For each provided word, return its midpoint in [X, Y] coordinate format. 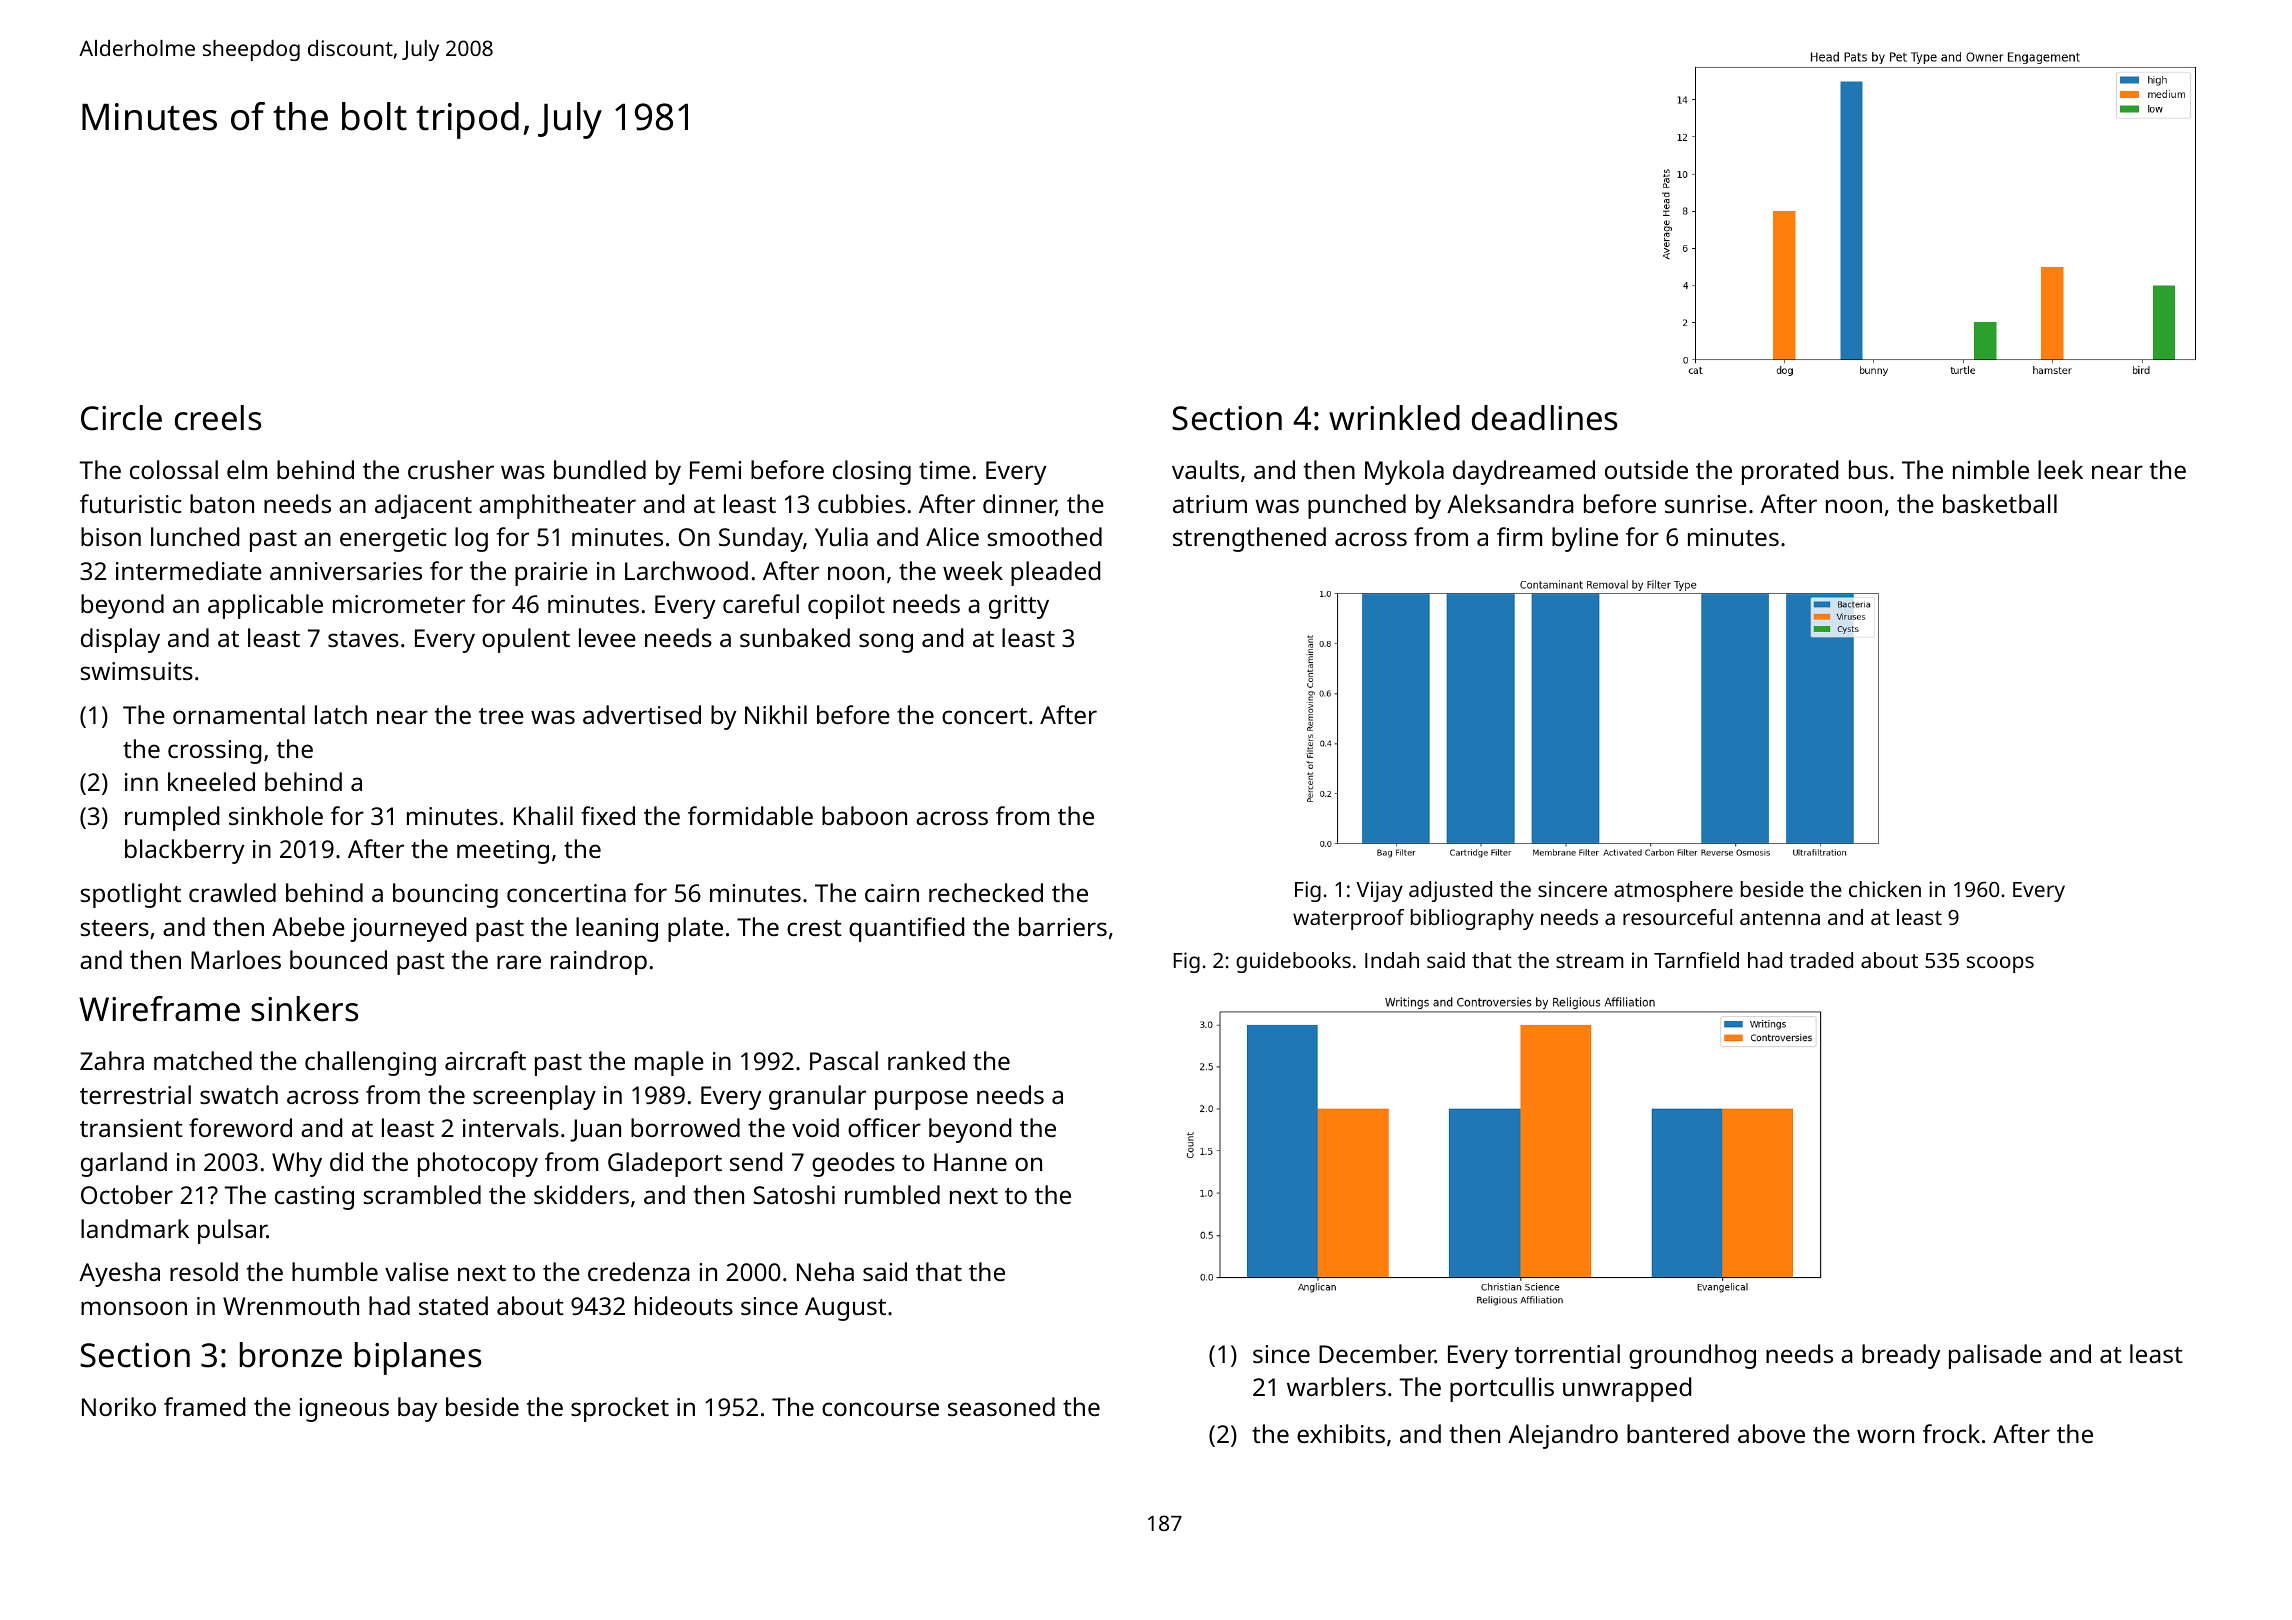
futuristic [131, 503]
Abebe [308, 926]
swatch [239, 1094]
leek [2060, 469]
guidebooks [1293, 962]
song [886, 643]
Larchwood [686, 570]
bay [417, 1409]
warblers [1336, 1386]
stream [1590, 961]
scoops [2000, 964]
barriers [1063, 926]
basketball [2000, 503]
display [120, 640]
